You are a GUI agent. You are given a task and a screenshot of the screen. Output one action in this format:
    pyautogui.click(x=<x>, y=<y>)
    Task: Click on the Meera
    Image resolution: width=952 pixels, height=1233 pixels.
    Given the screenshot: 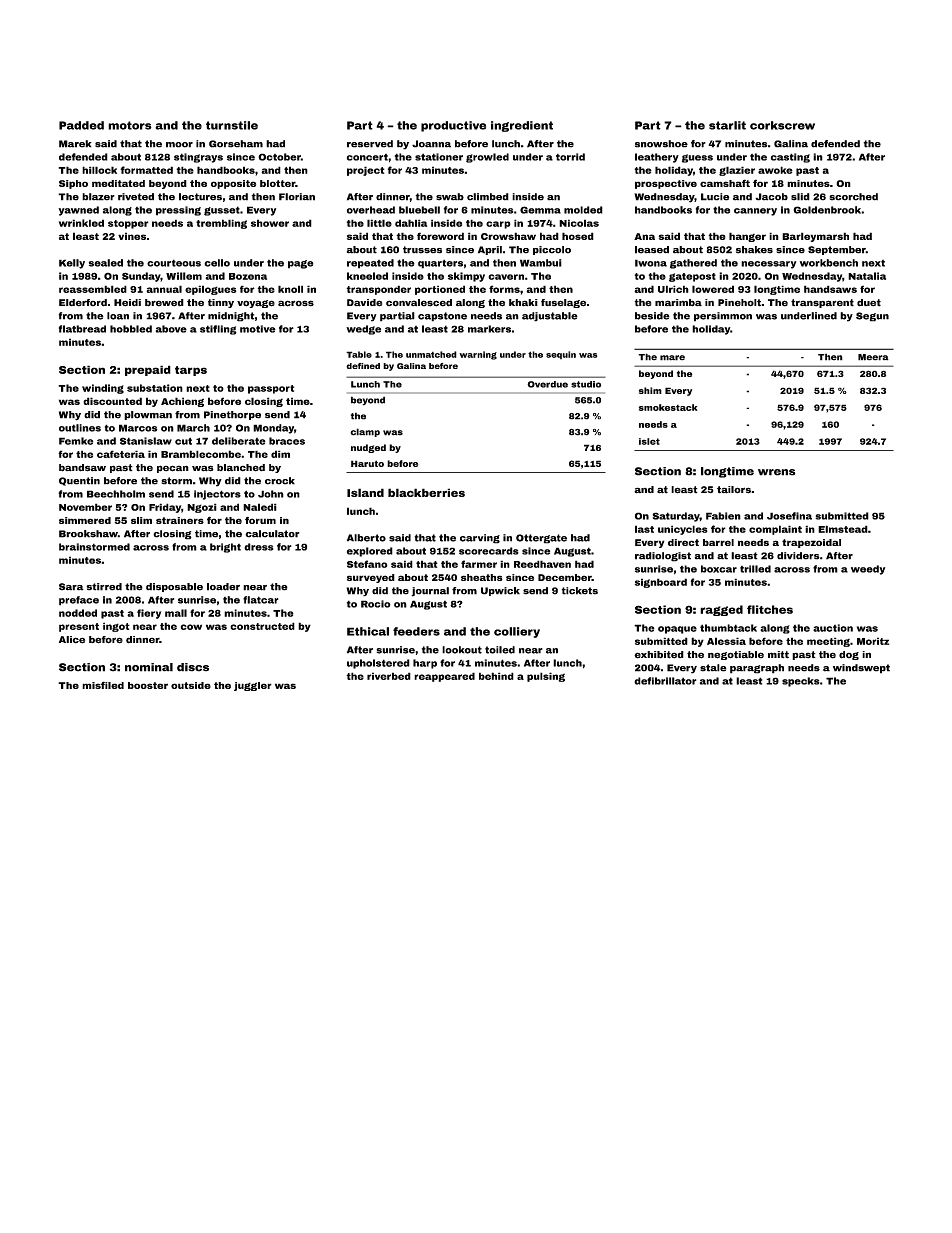 What is the action you would take?
    pyautogui.click(x=873, y=357)
